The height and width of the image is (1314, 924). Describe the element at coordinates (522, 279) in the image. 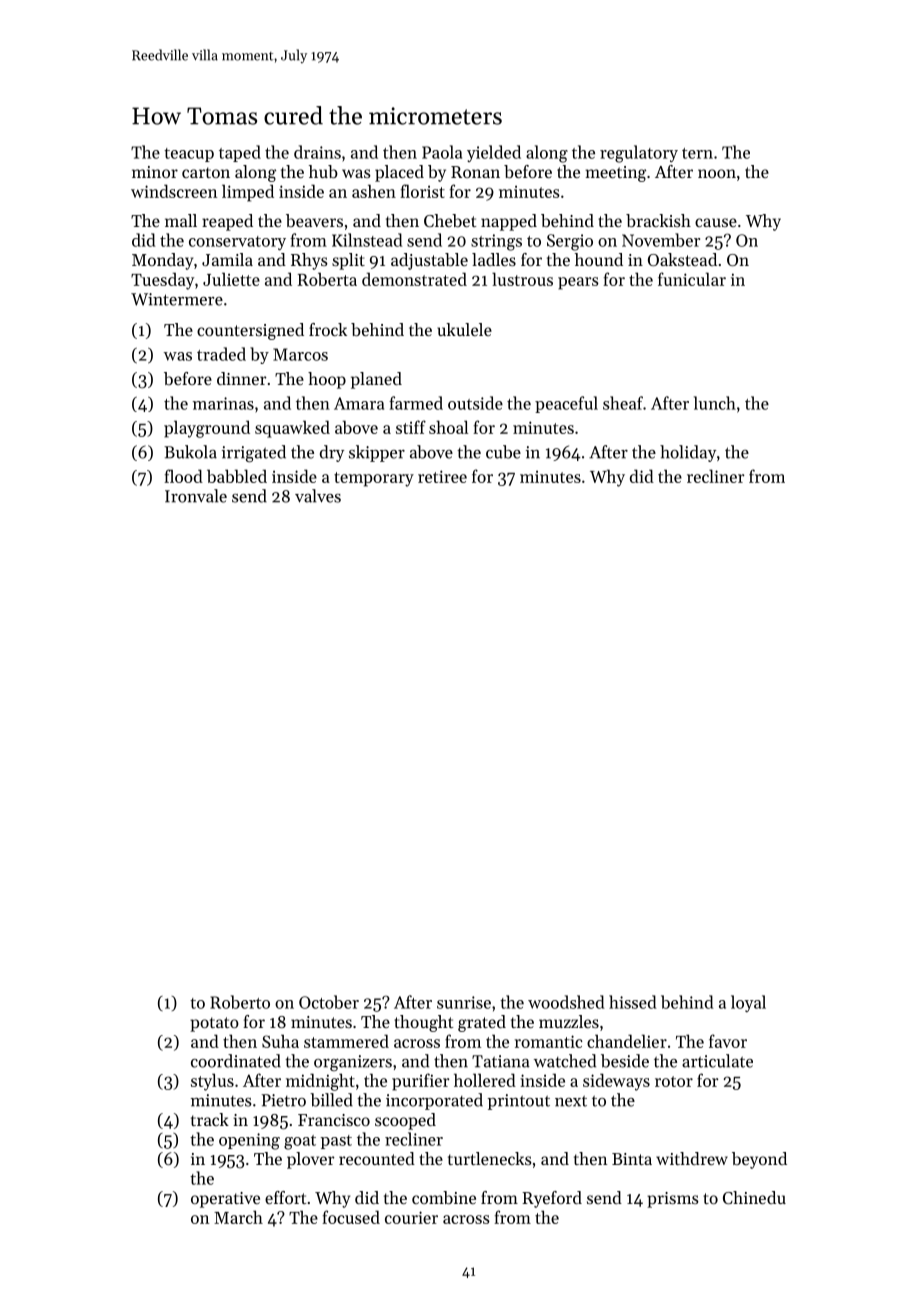

I see `lustrous` at that location.
